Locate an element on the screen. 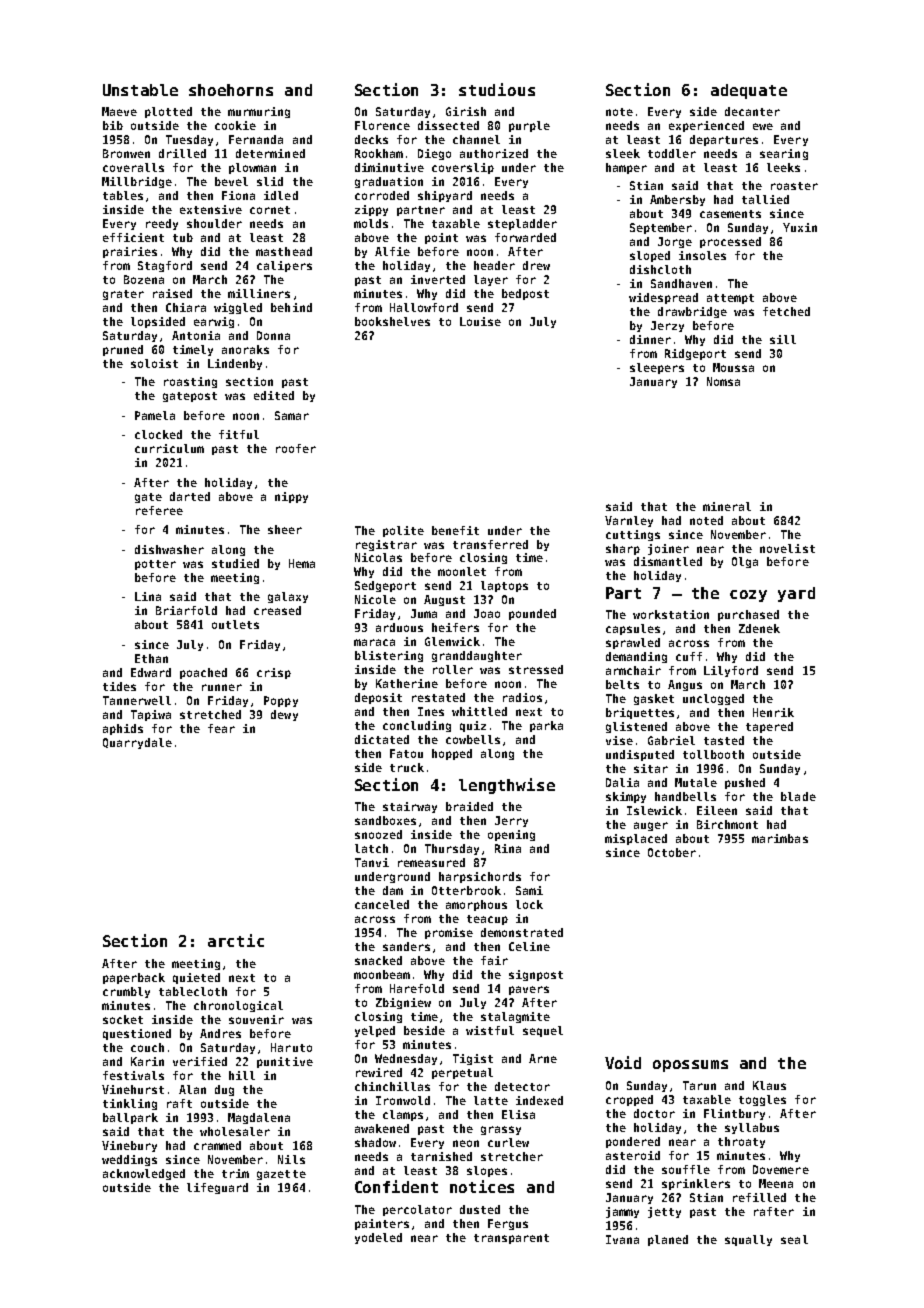 This screenshot has height=1308, width=924. lifeguard is located at coordinates (217, 1188).
